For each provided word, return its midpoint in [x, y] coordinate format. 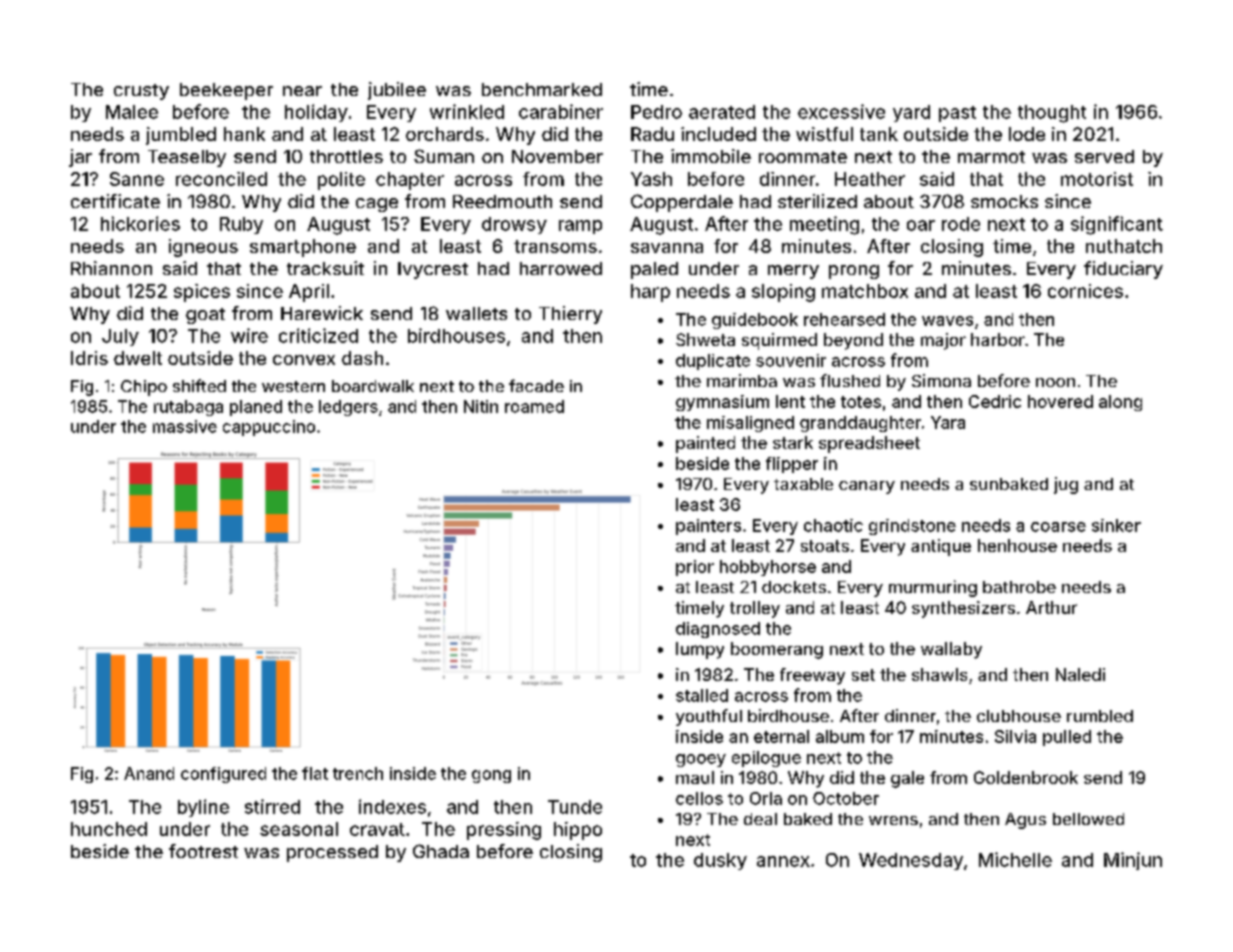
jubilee [397, 91]
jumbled [181, 136]
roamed [534, 406]
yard [911, 113]
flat [315, 773]
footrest [203, 851]
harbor [998, 339]
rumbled [1100, 716]
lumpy [700, 650]
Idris [89, 358]
